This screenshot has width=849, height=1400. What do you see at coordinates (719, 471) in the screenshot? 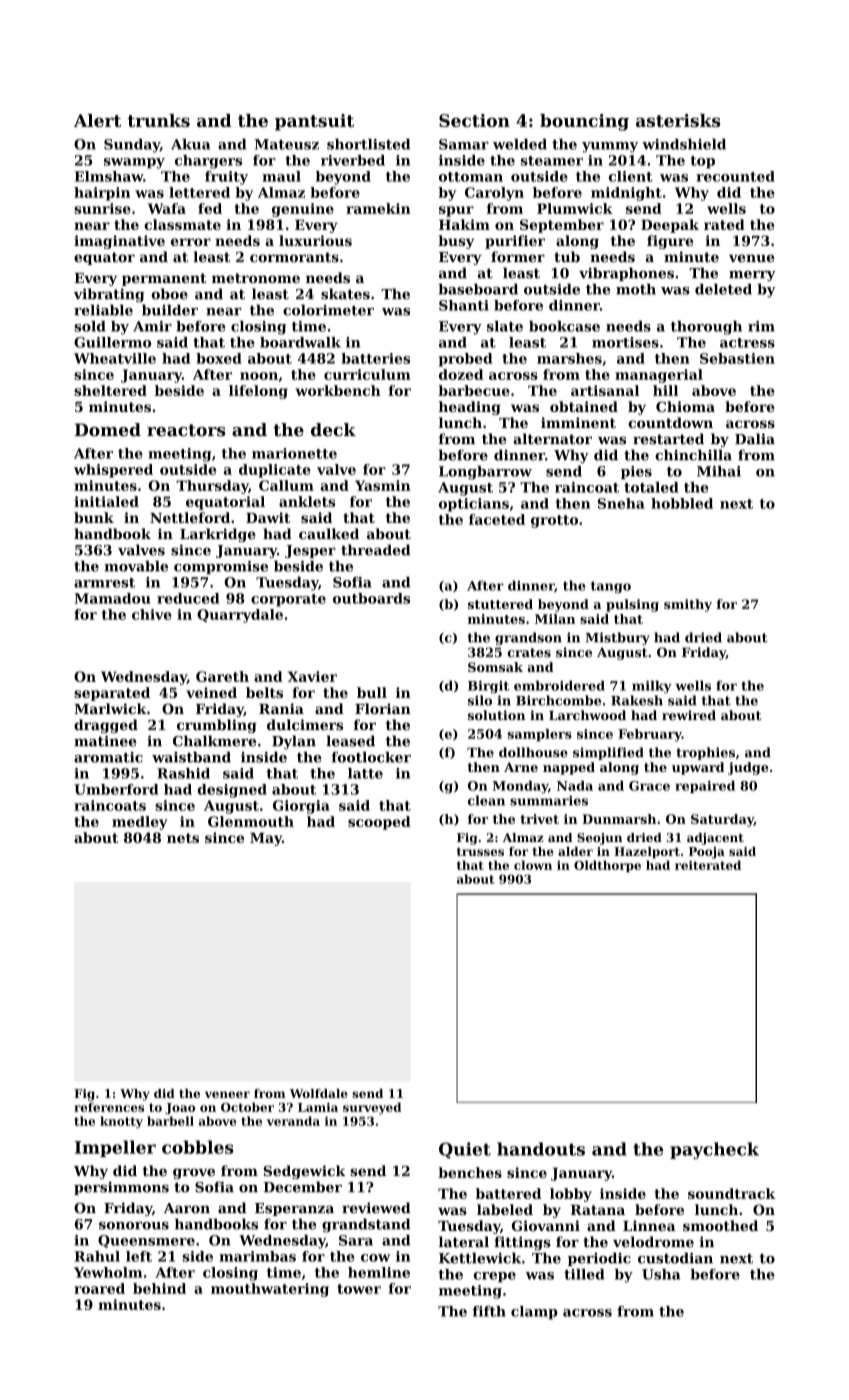
I see `Mihai` at bounding box center [719, 471].
